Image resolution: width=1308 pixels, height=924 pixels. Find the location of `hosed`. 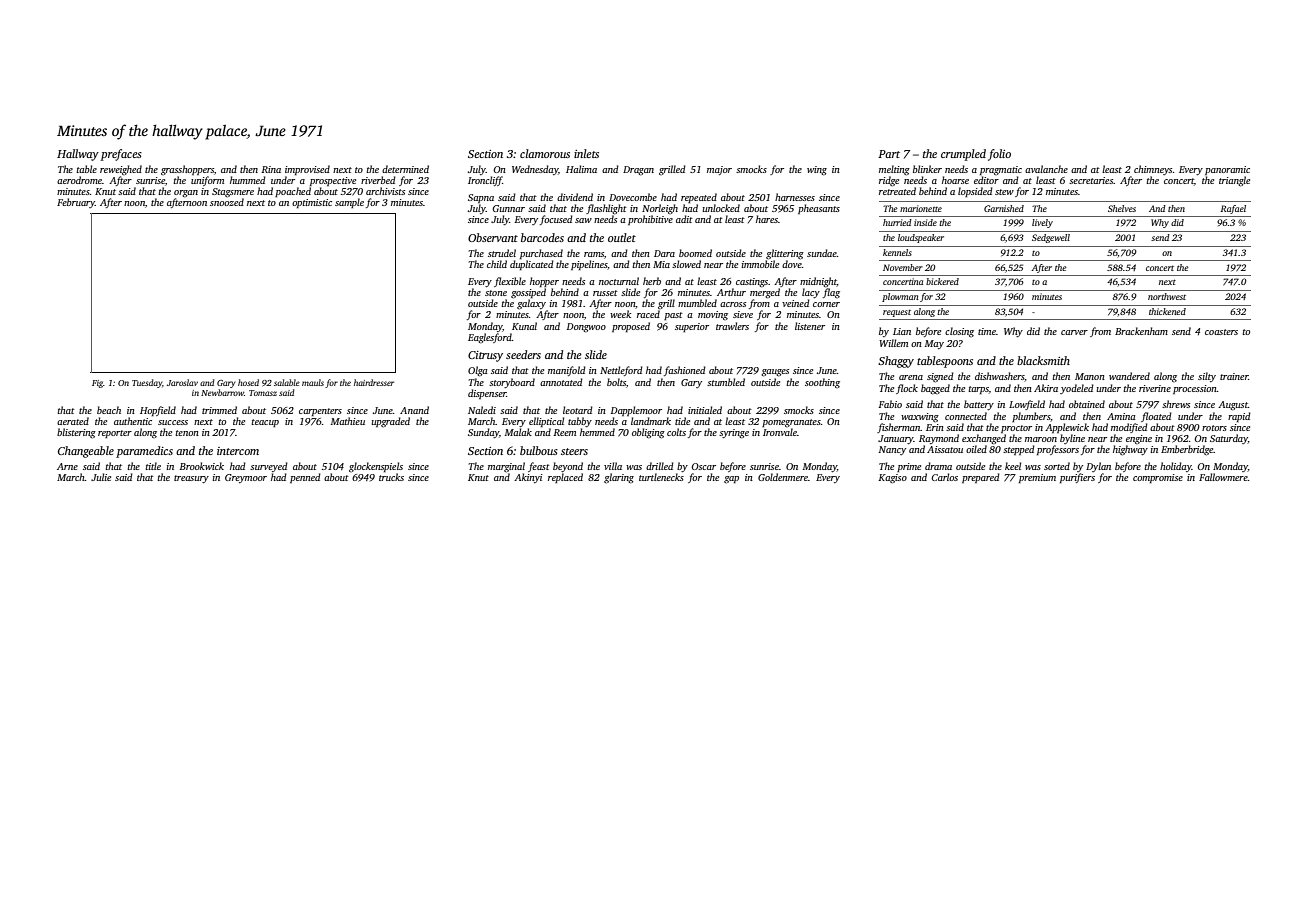

hosed is located at coordinates (248, 382).
